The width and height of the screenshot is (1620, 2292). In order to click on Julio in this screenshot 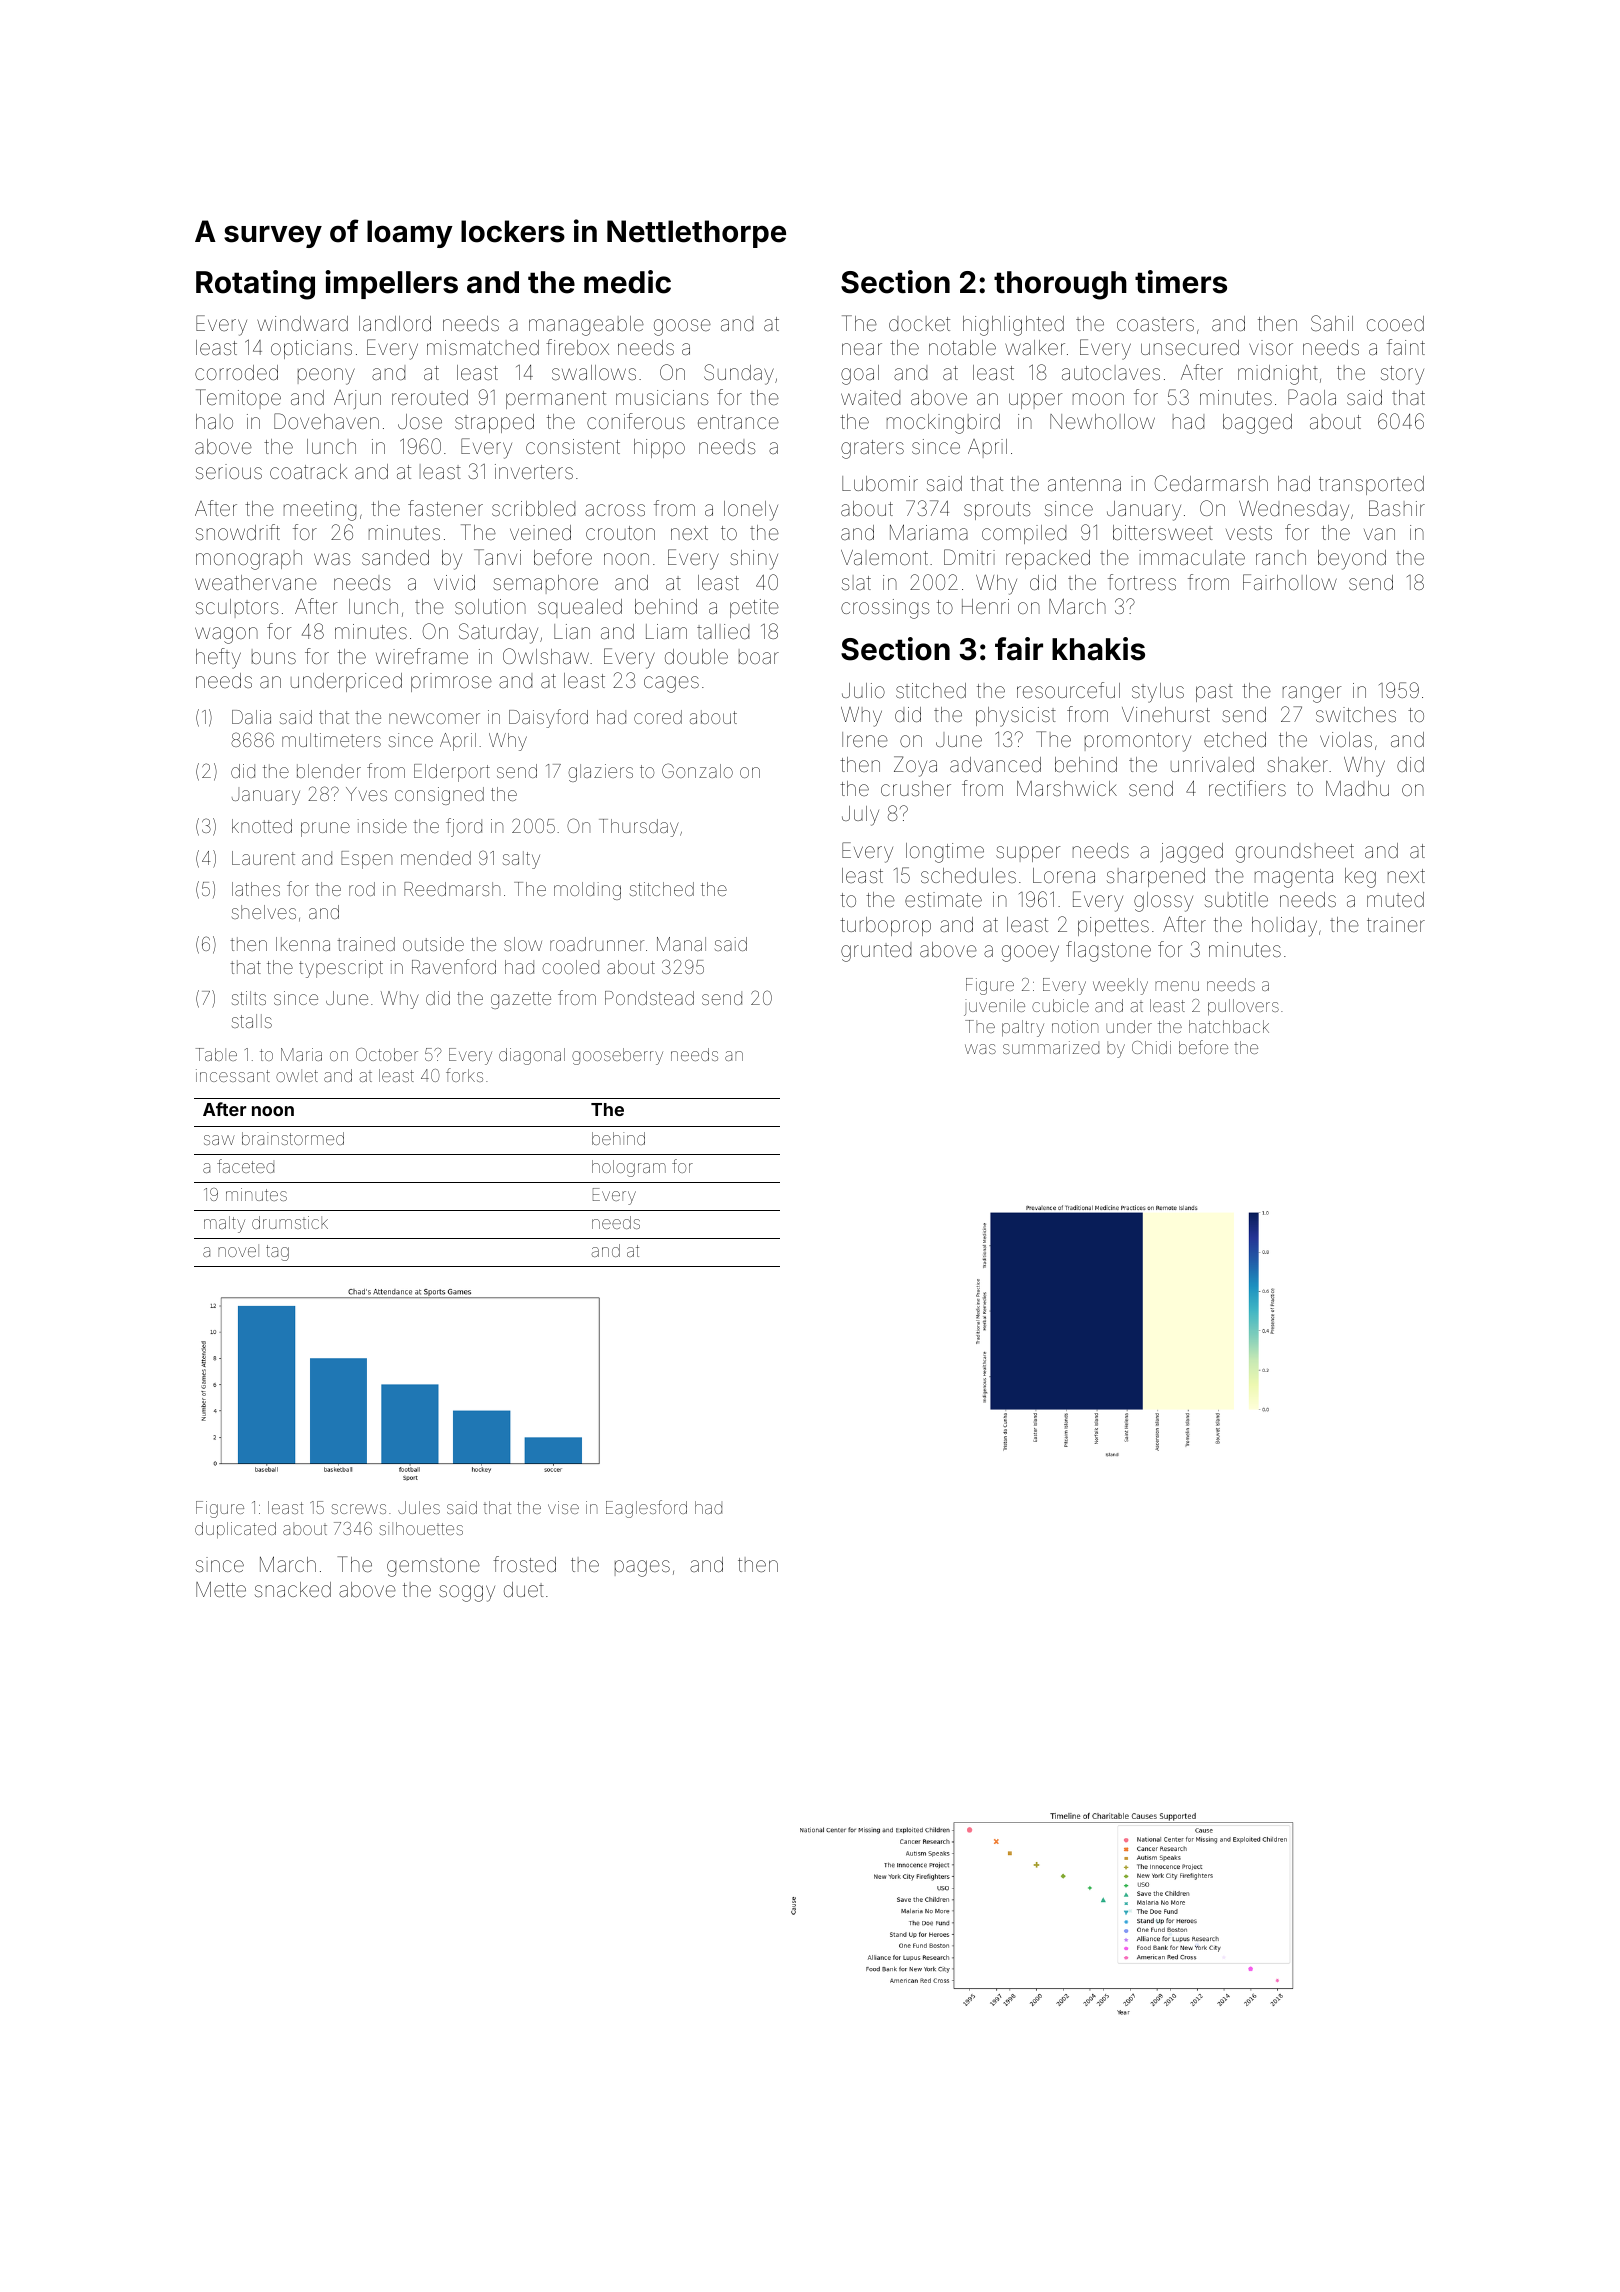, I will do `click(863, 690)`.
